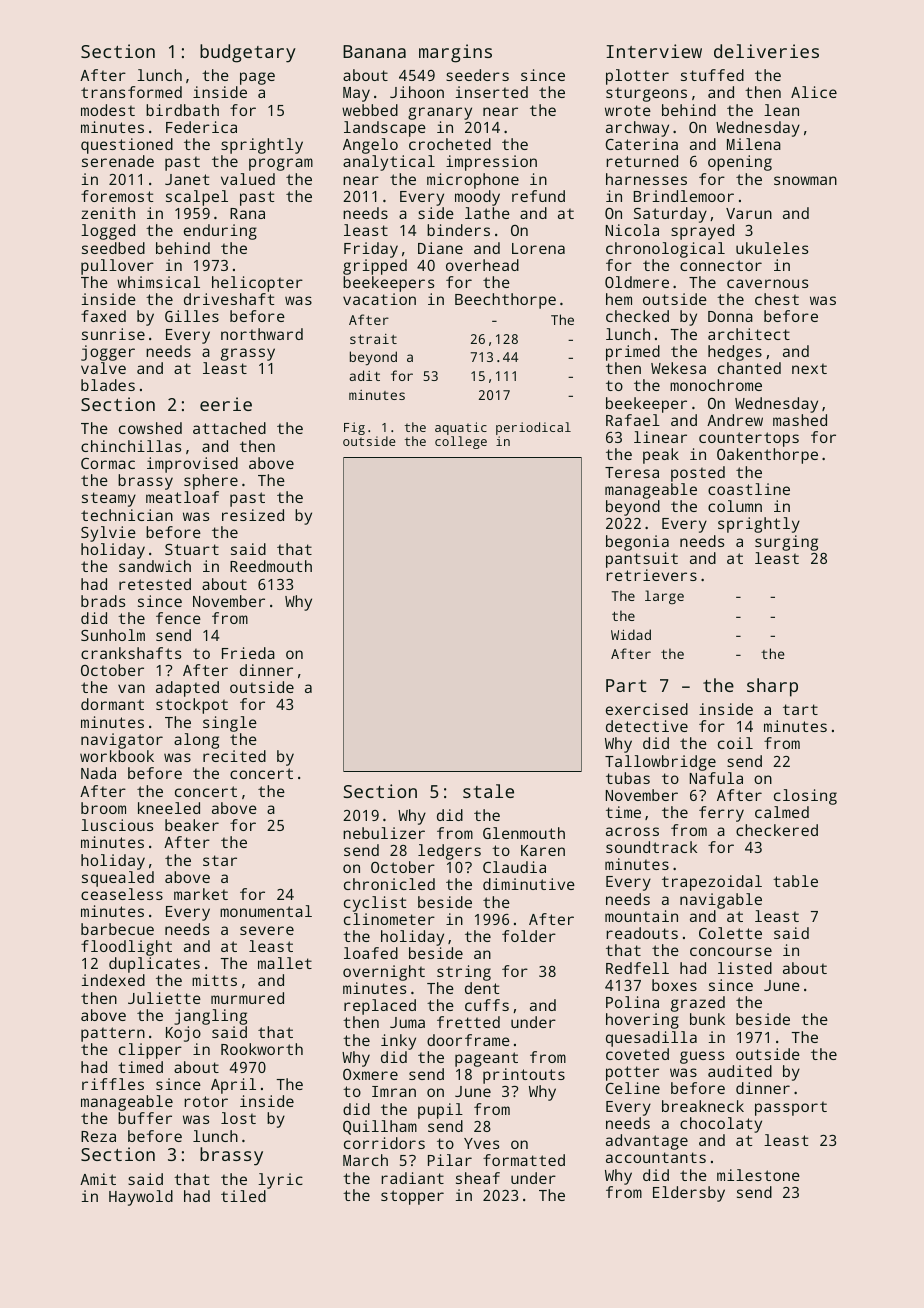 The height and width of the page is (1308, 924). I want to click on transformed, so click(131, 92).
